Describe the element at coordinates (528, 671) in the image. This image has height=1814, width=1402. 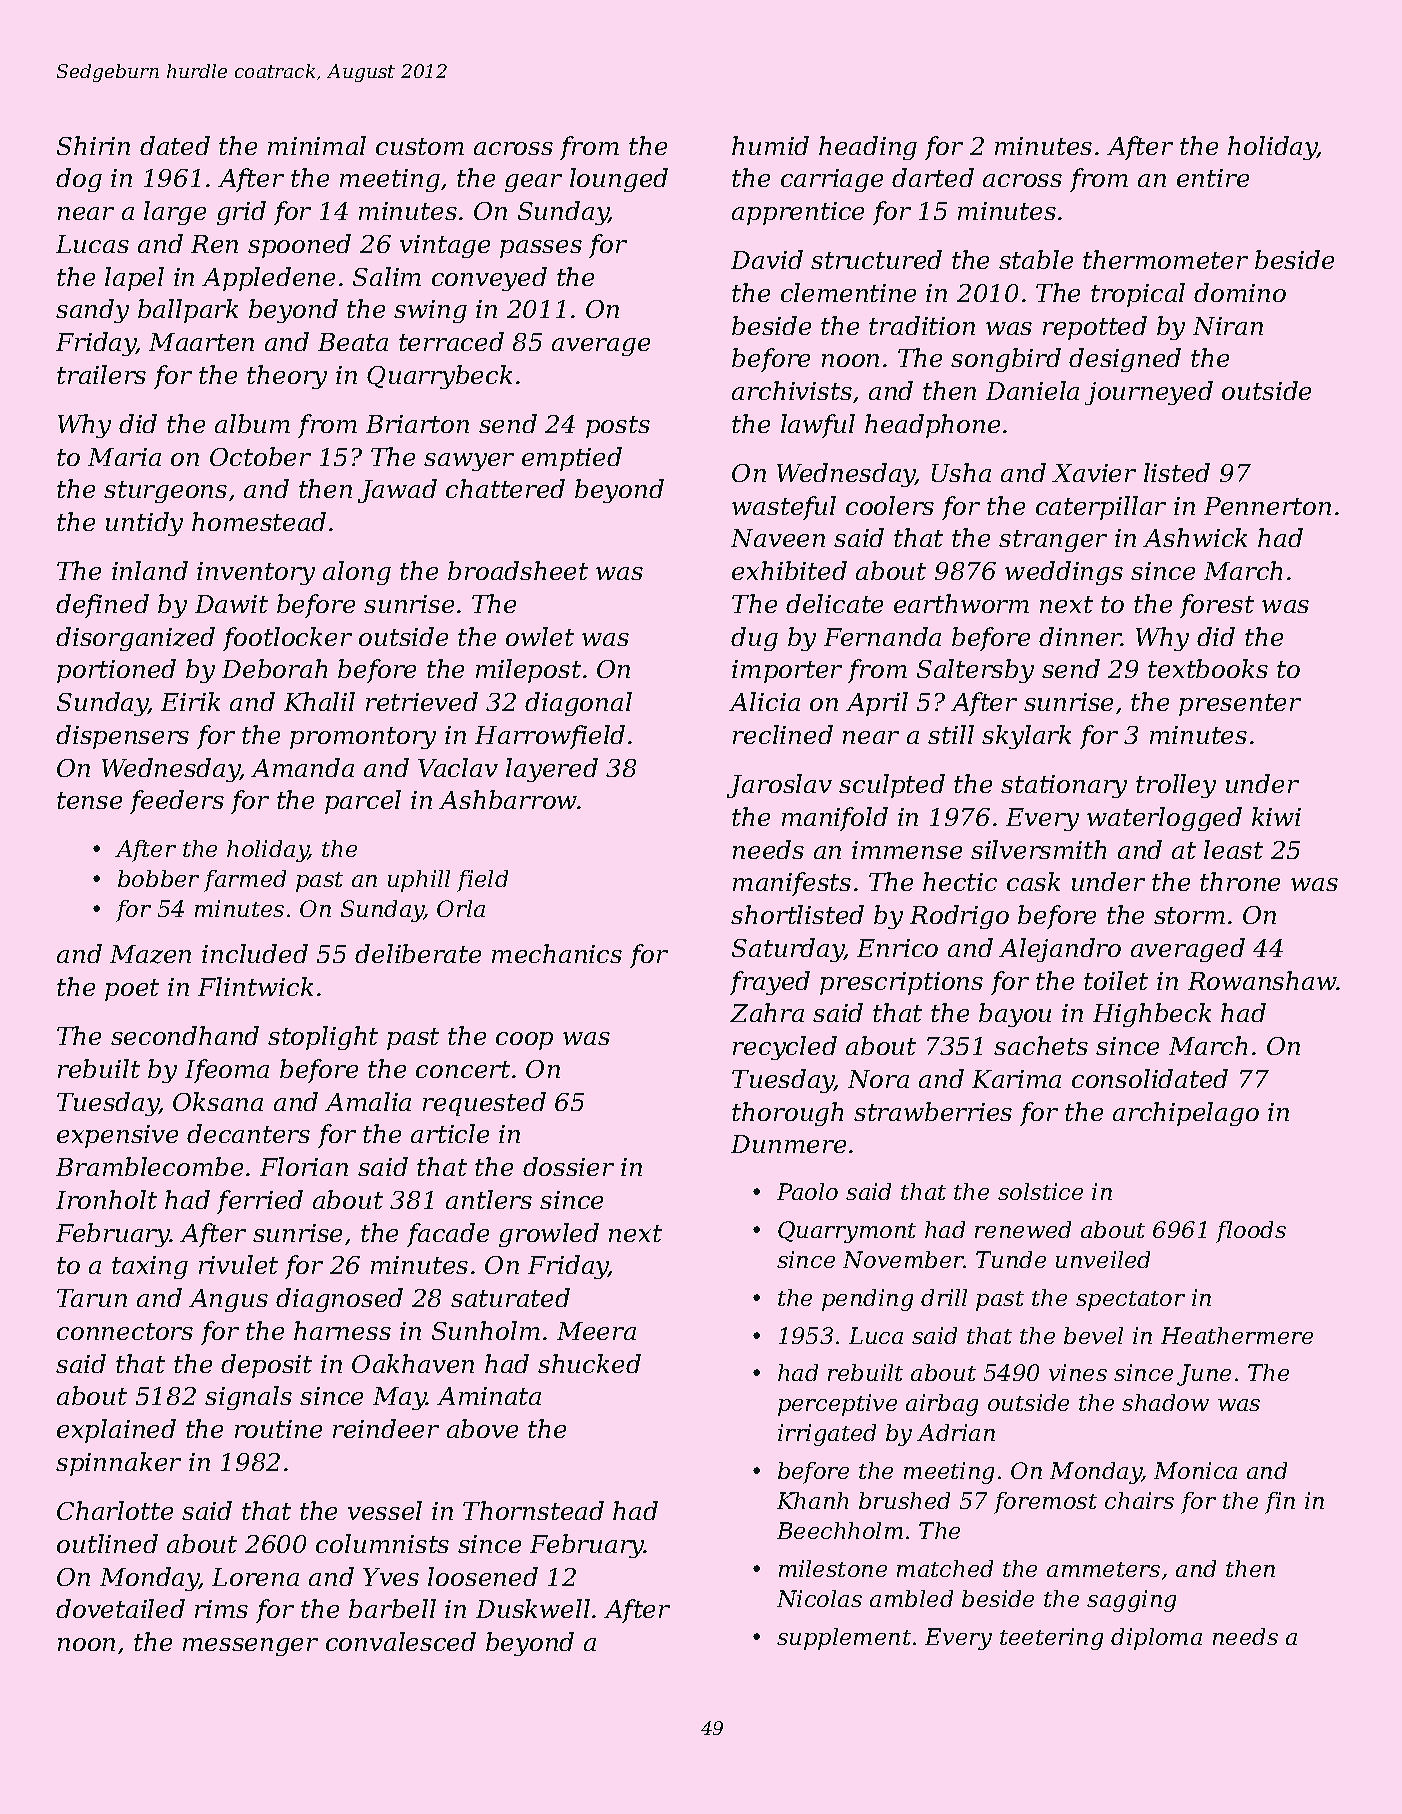
I see `milepost` at that location.
